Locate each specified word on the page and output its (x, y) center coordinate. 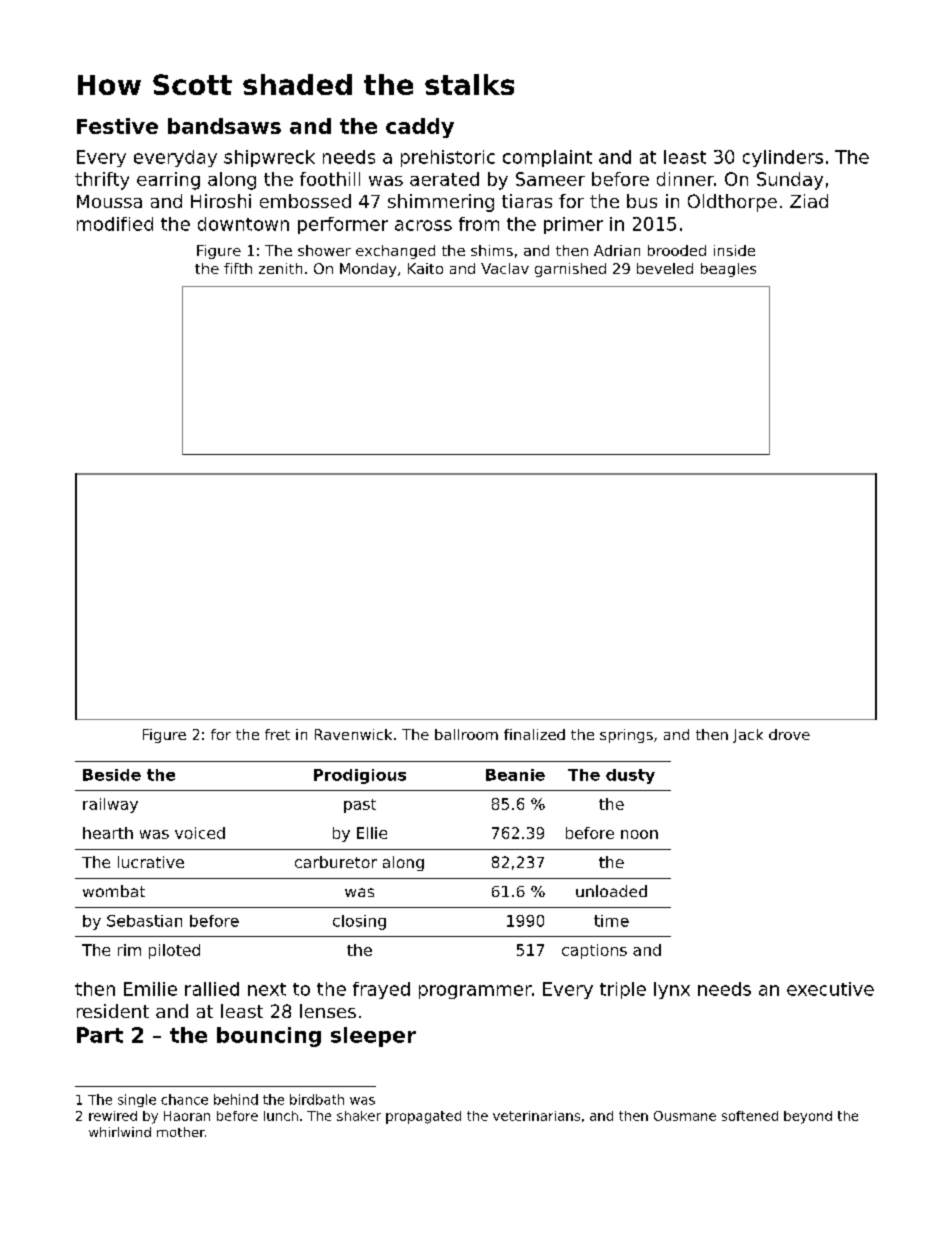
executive (830, 989)
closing (359, 922)
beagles (728, 270)
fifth (238, 268)
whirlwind (120, 1132)
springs (626, 736)
